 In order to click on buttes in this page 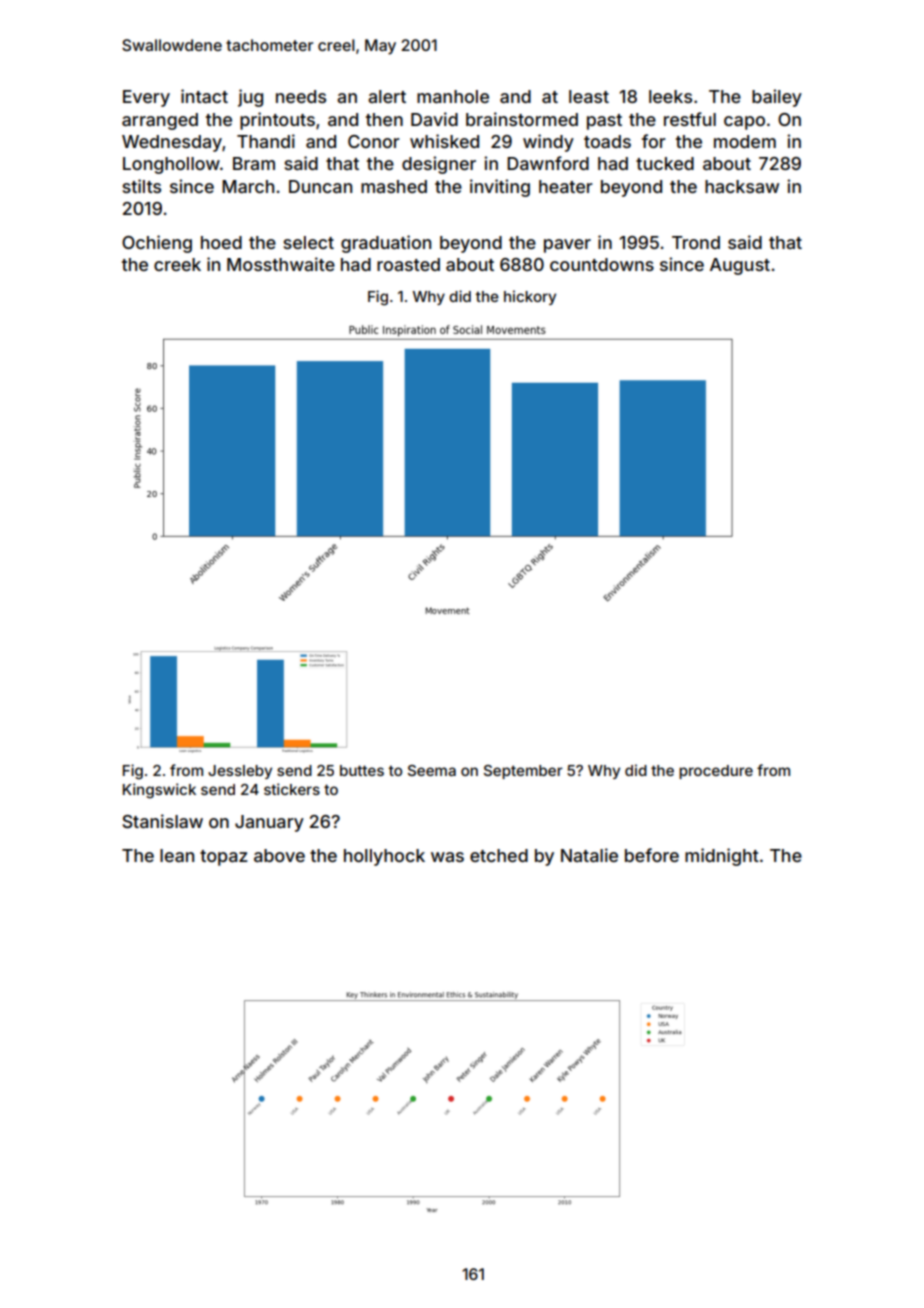, I will do `click(362, 770)`.
